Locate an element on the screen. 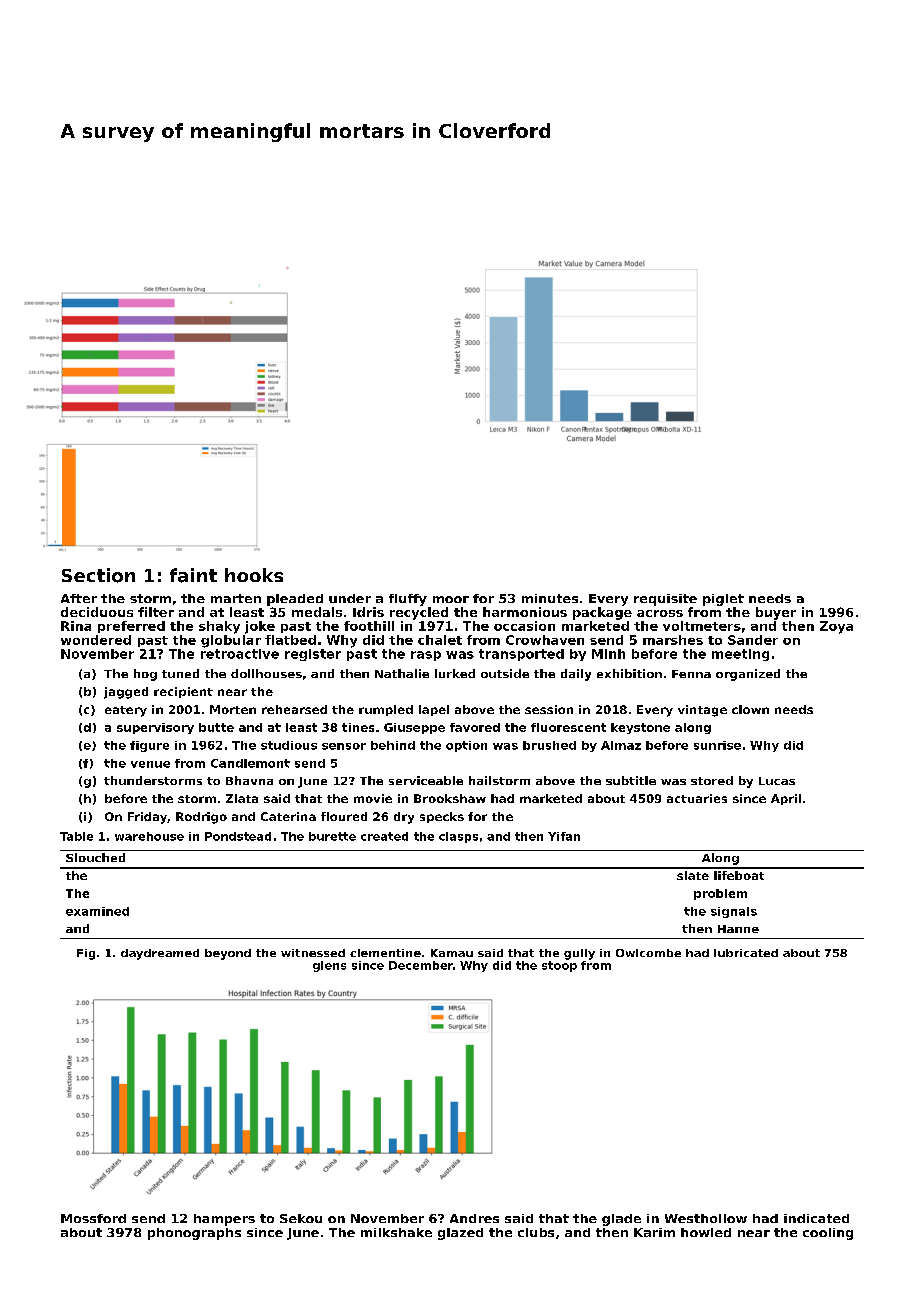 The image size is (924, 1308). Andres is located at coordinates (474, 1218).
